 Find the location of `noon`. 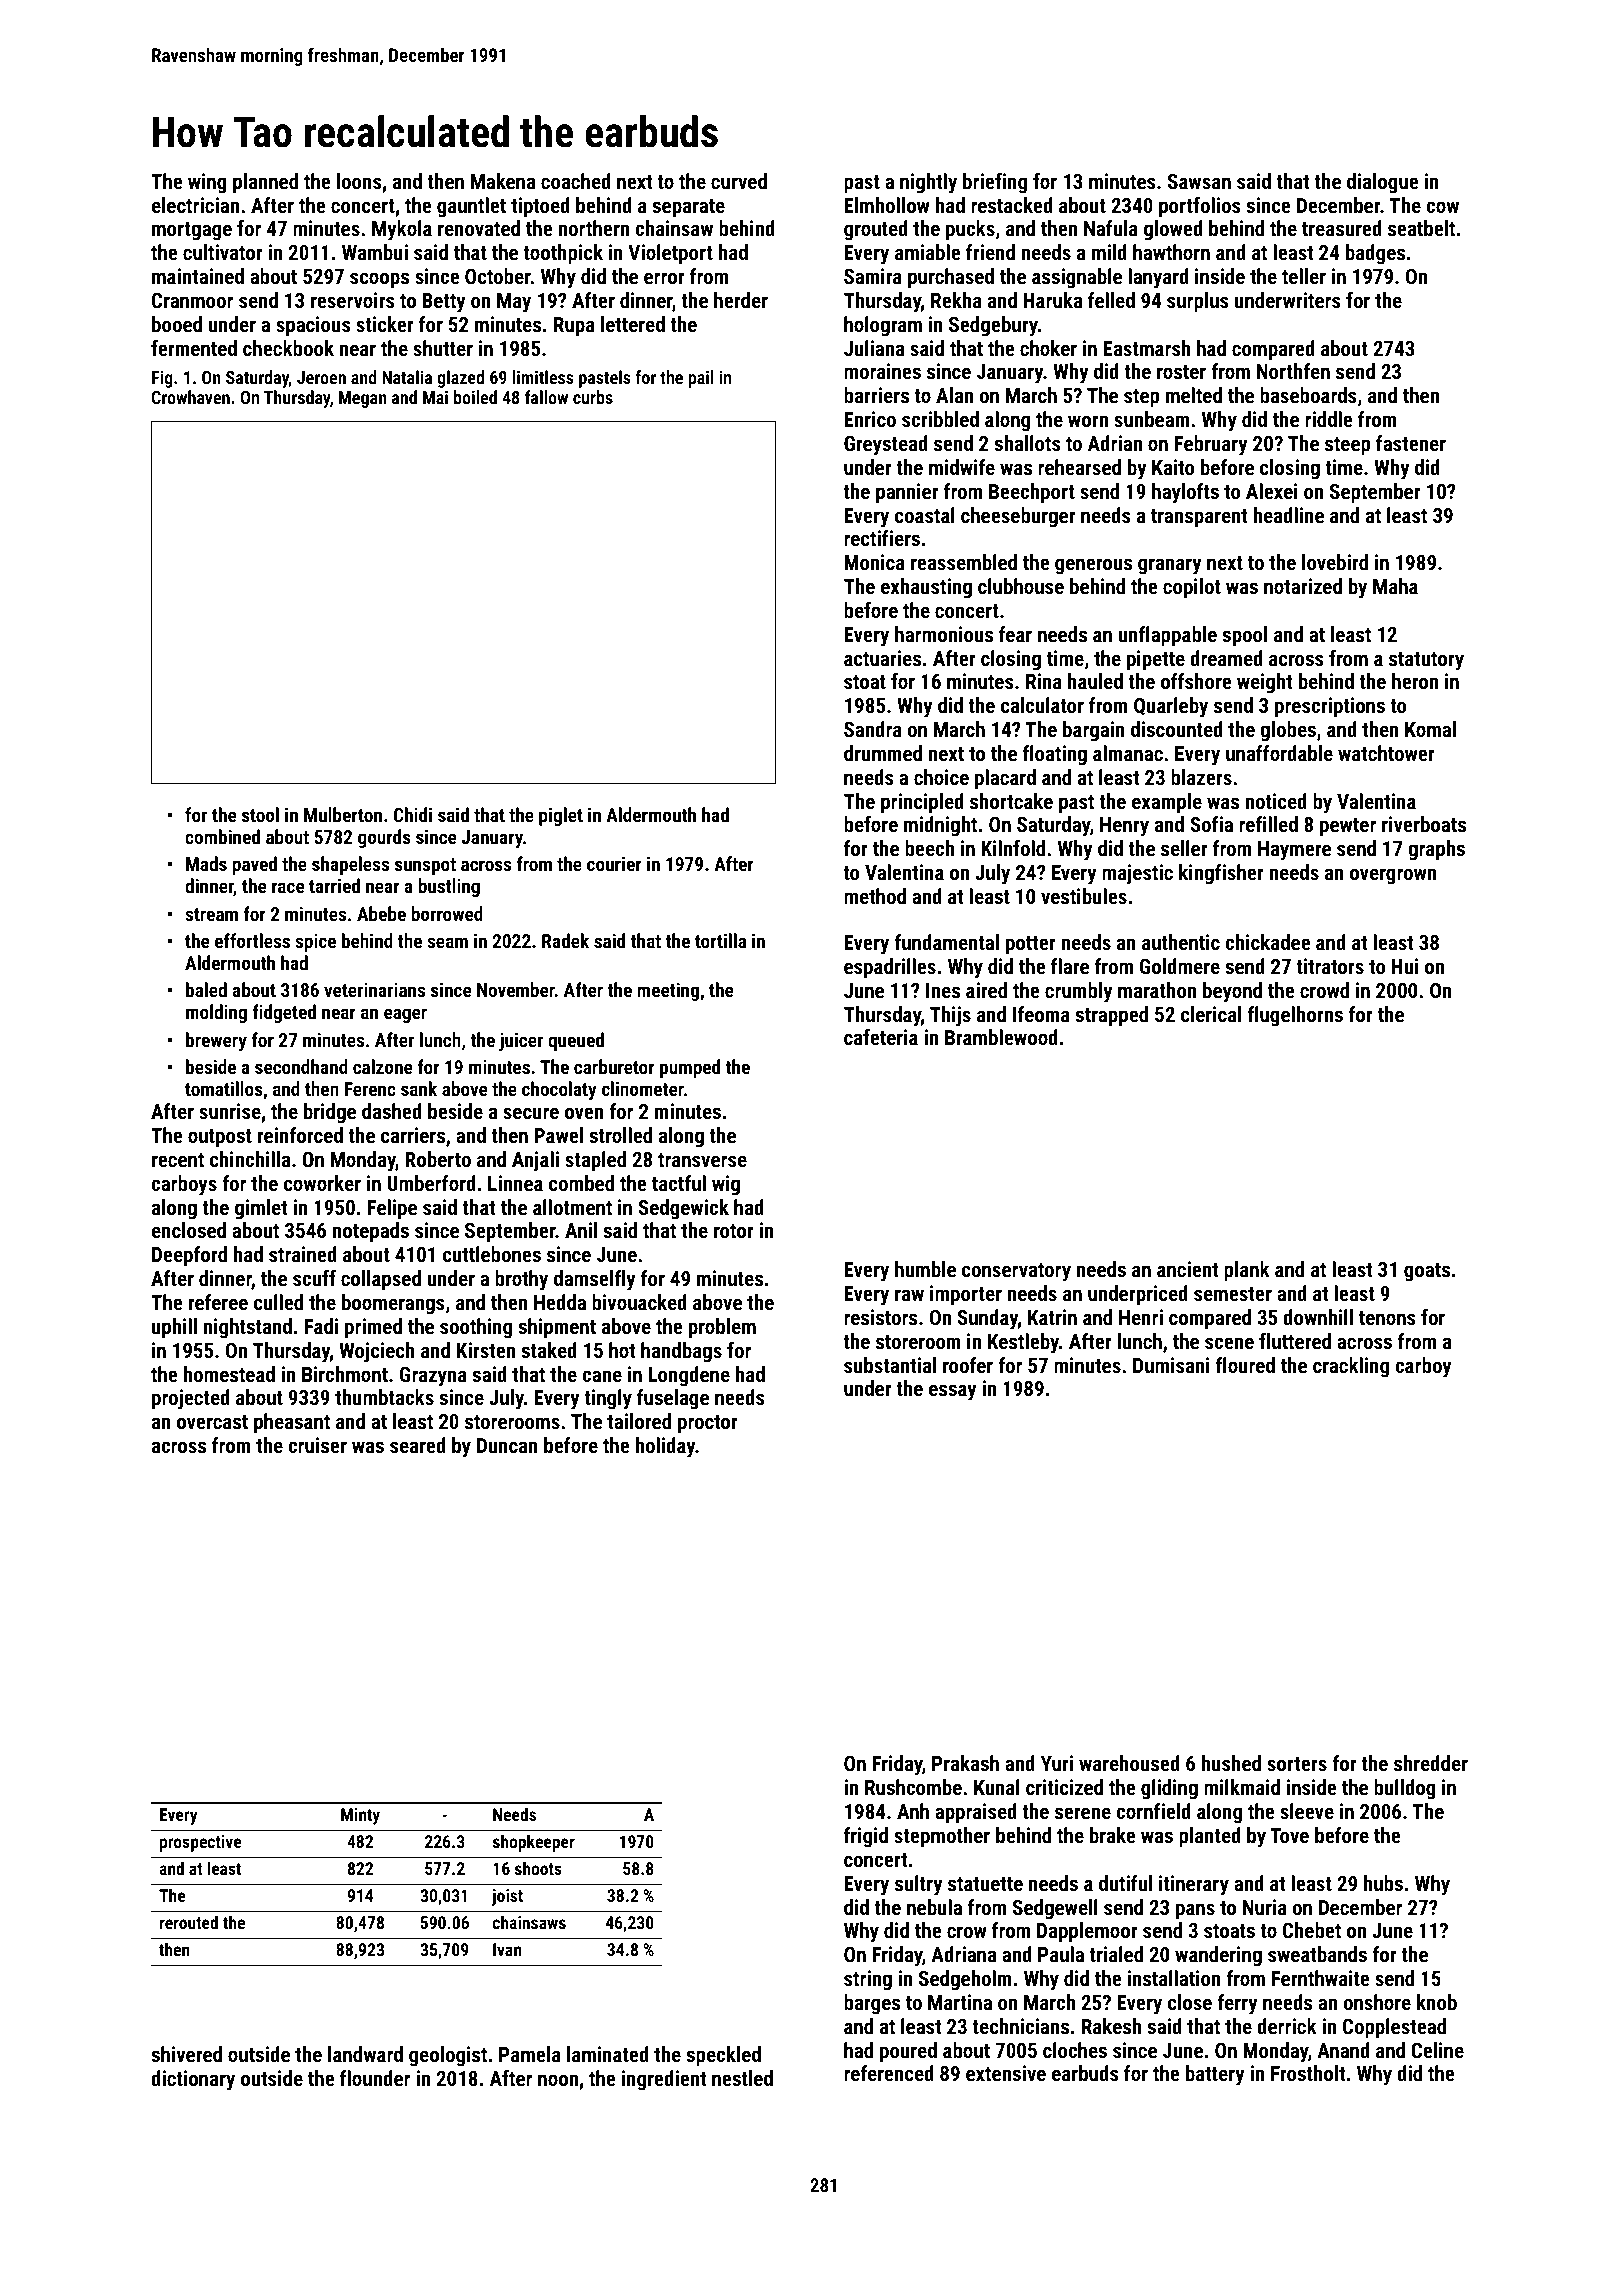

noon is located at coordinates (558, 2080).
